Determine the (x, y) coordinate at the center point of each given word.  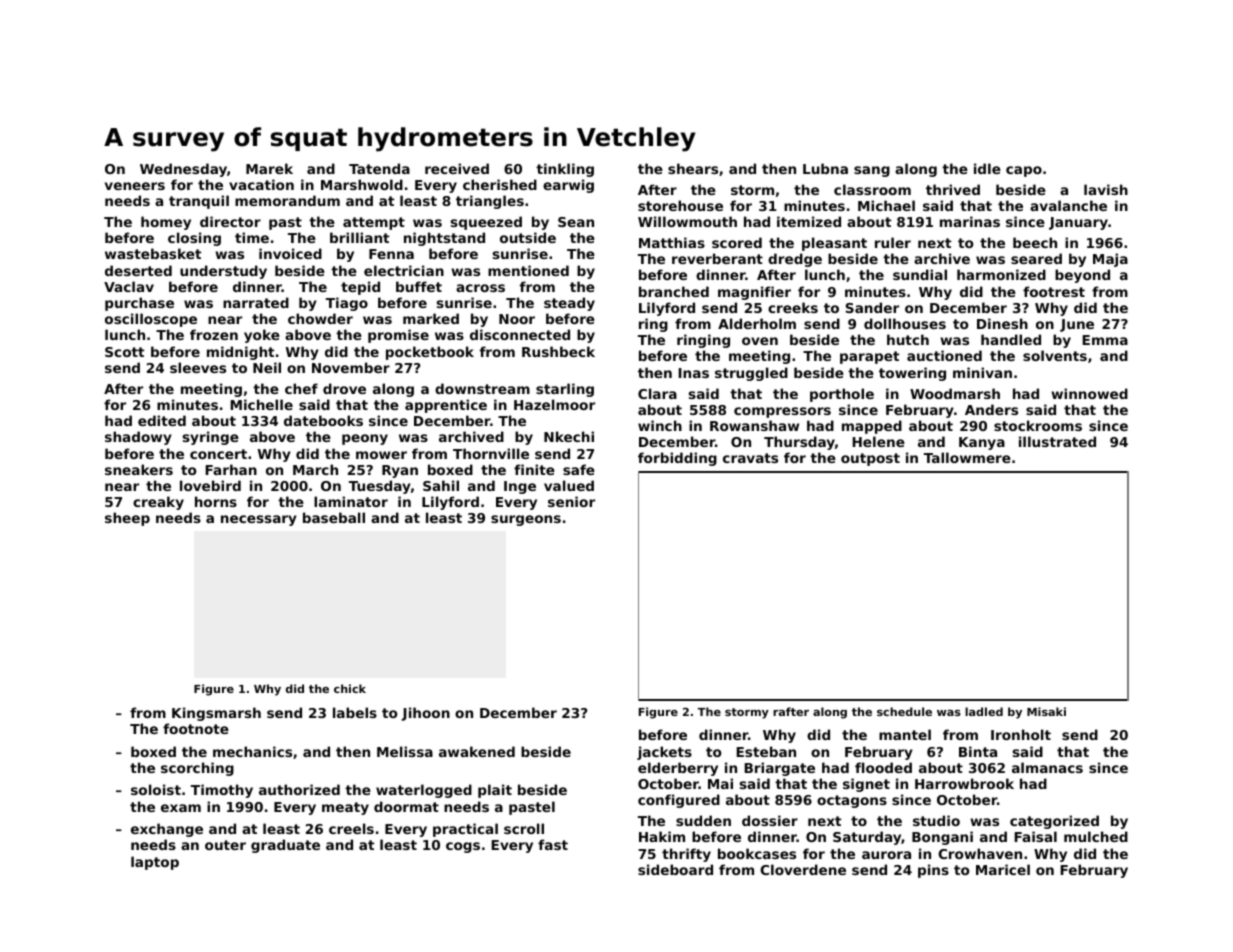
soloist (156, 789)
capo (1024, 171)
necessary (259, 520)
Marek (269, 168)
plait (495, 791)
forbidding (677, 459)
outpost (870, 459)
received (457, 168)
